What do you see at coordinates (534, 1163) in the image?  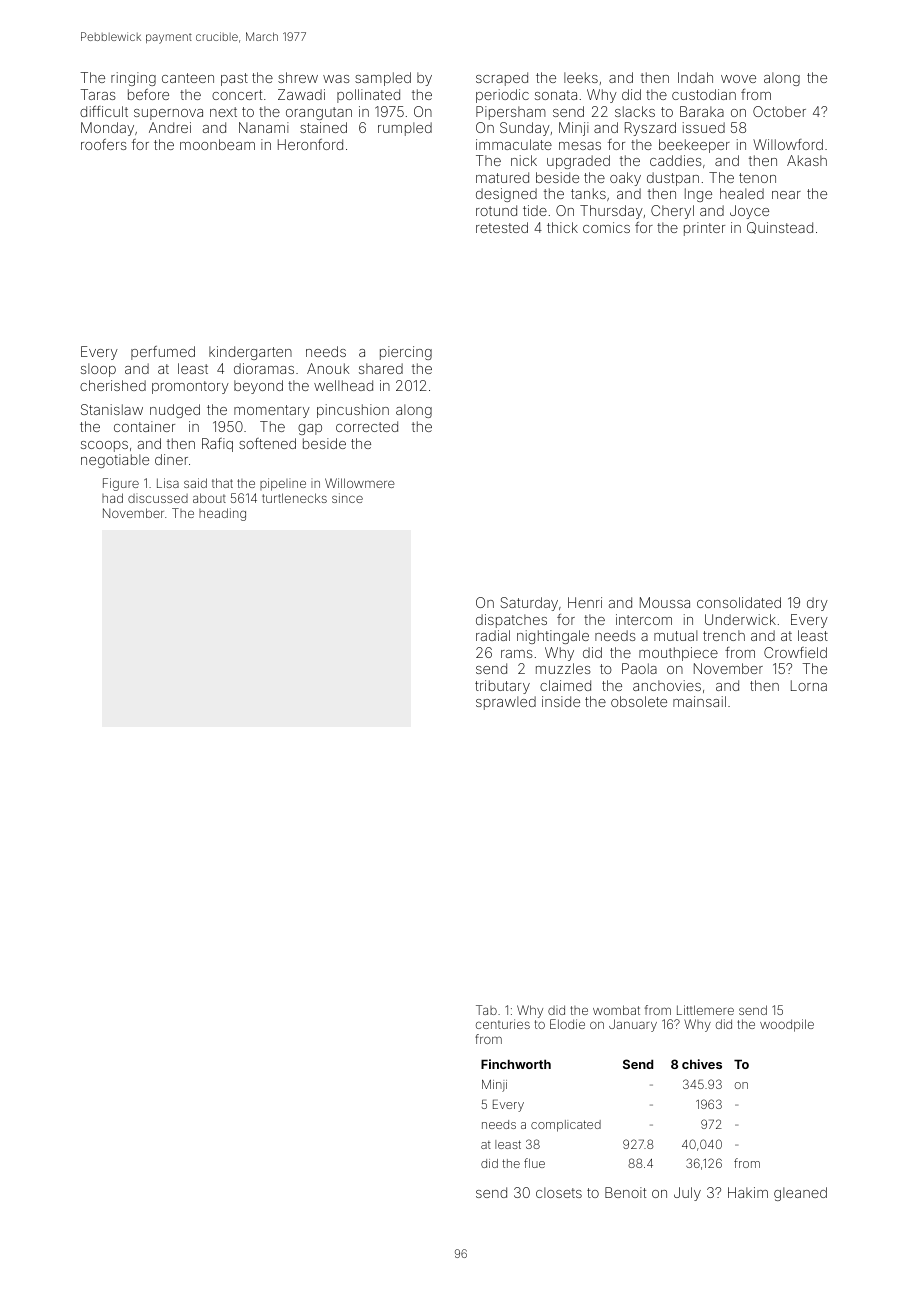 I see `flue` at bounding box center [534, 1163].
